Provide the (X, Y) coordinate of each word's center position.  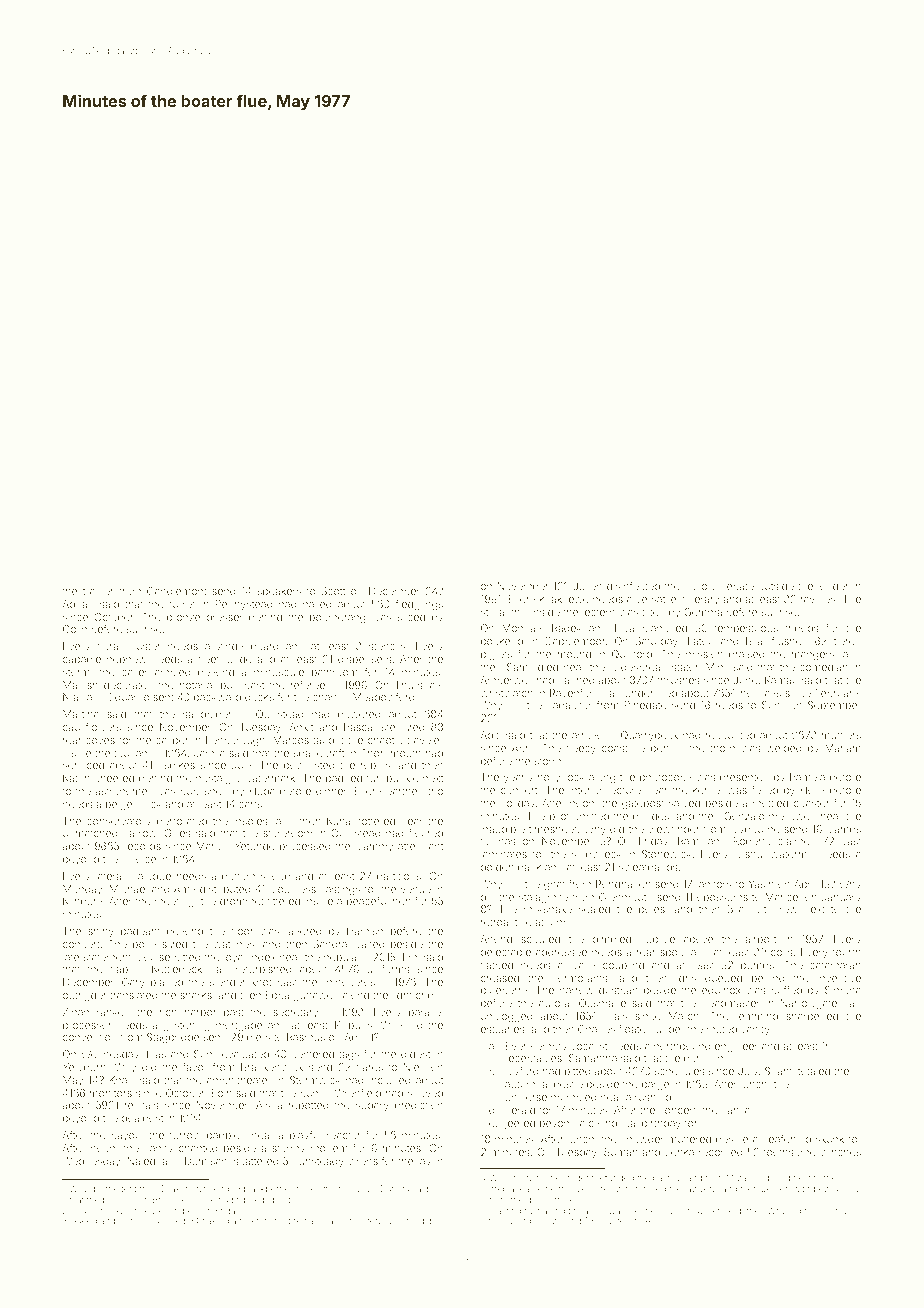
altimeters (252, 1220)
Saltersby (374, 1221)
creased (500, 978)
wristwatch (507, 693)
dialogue (150, 877)
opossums (722, 899)
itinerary (700, 600)
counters (614, 1221)
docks (259, 697)
